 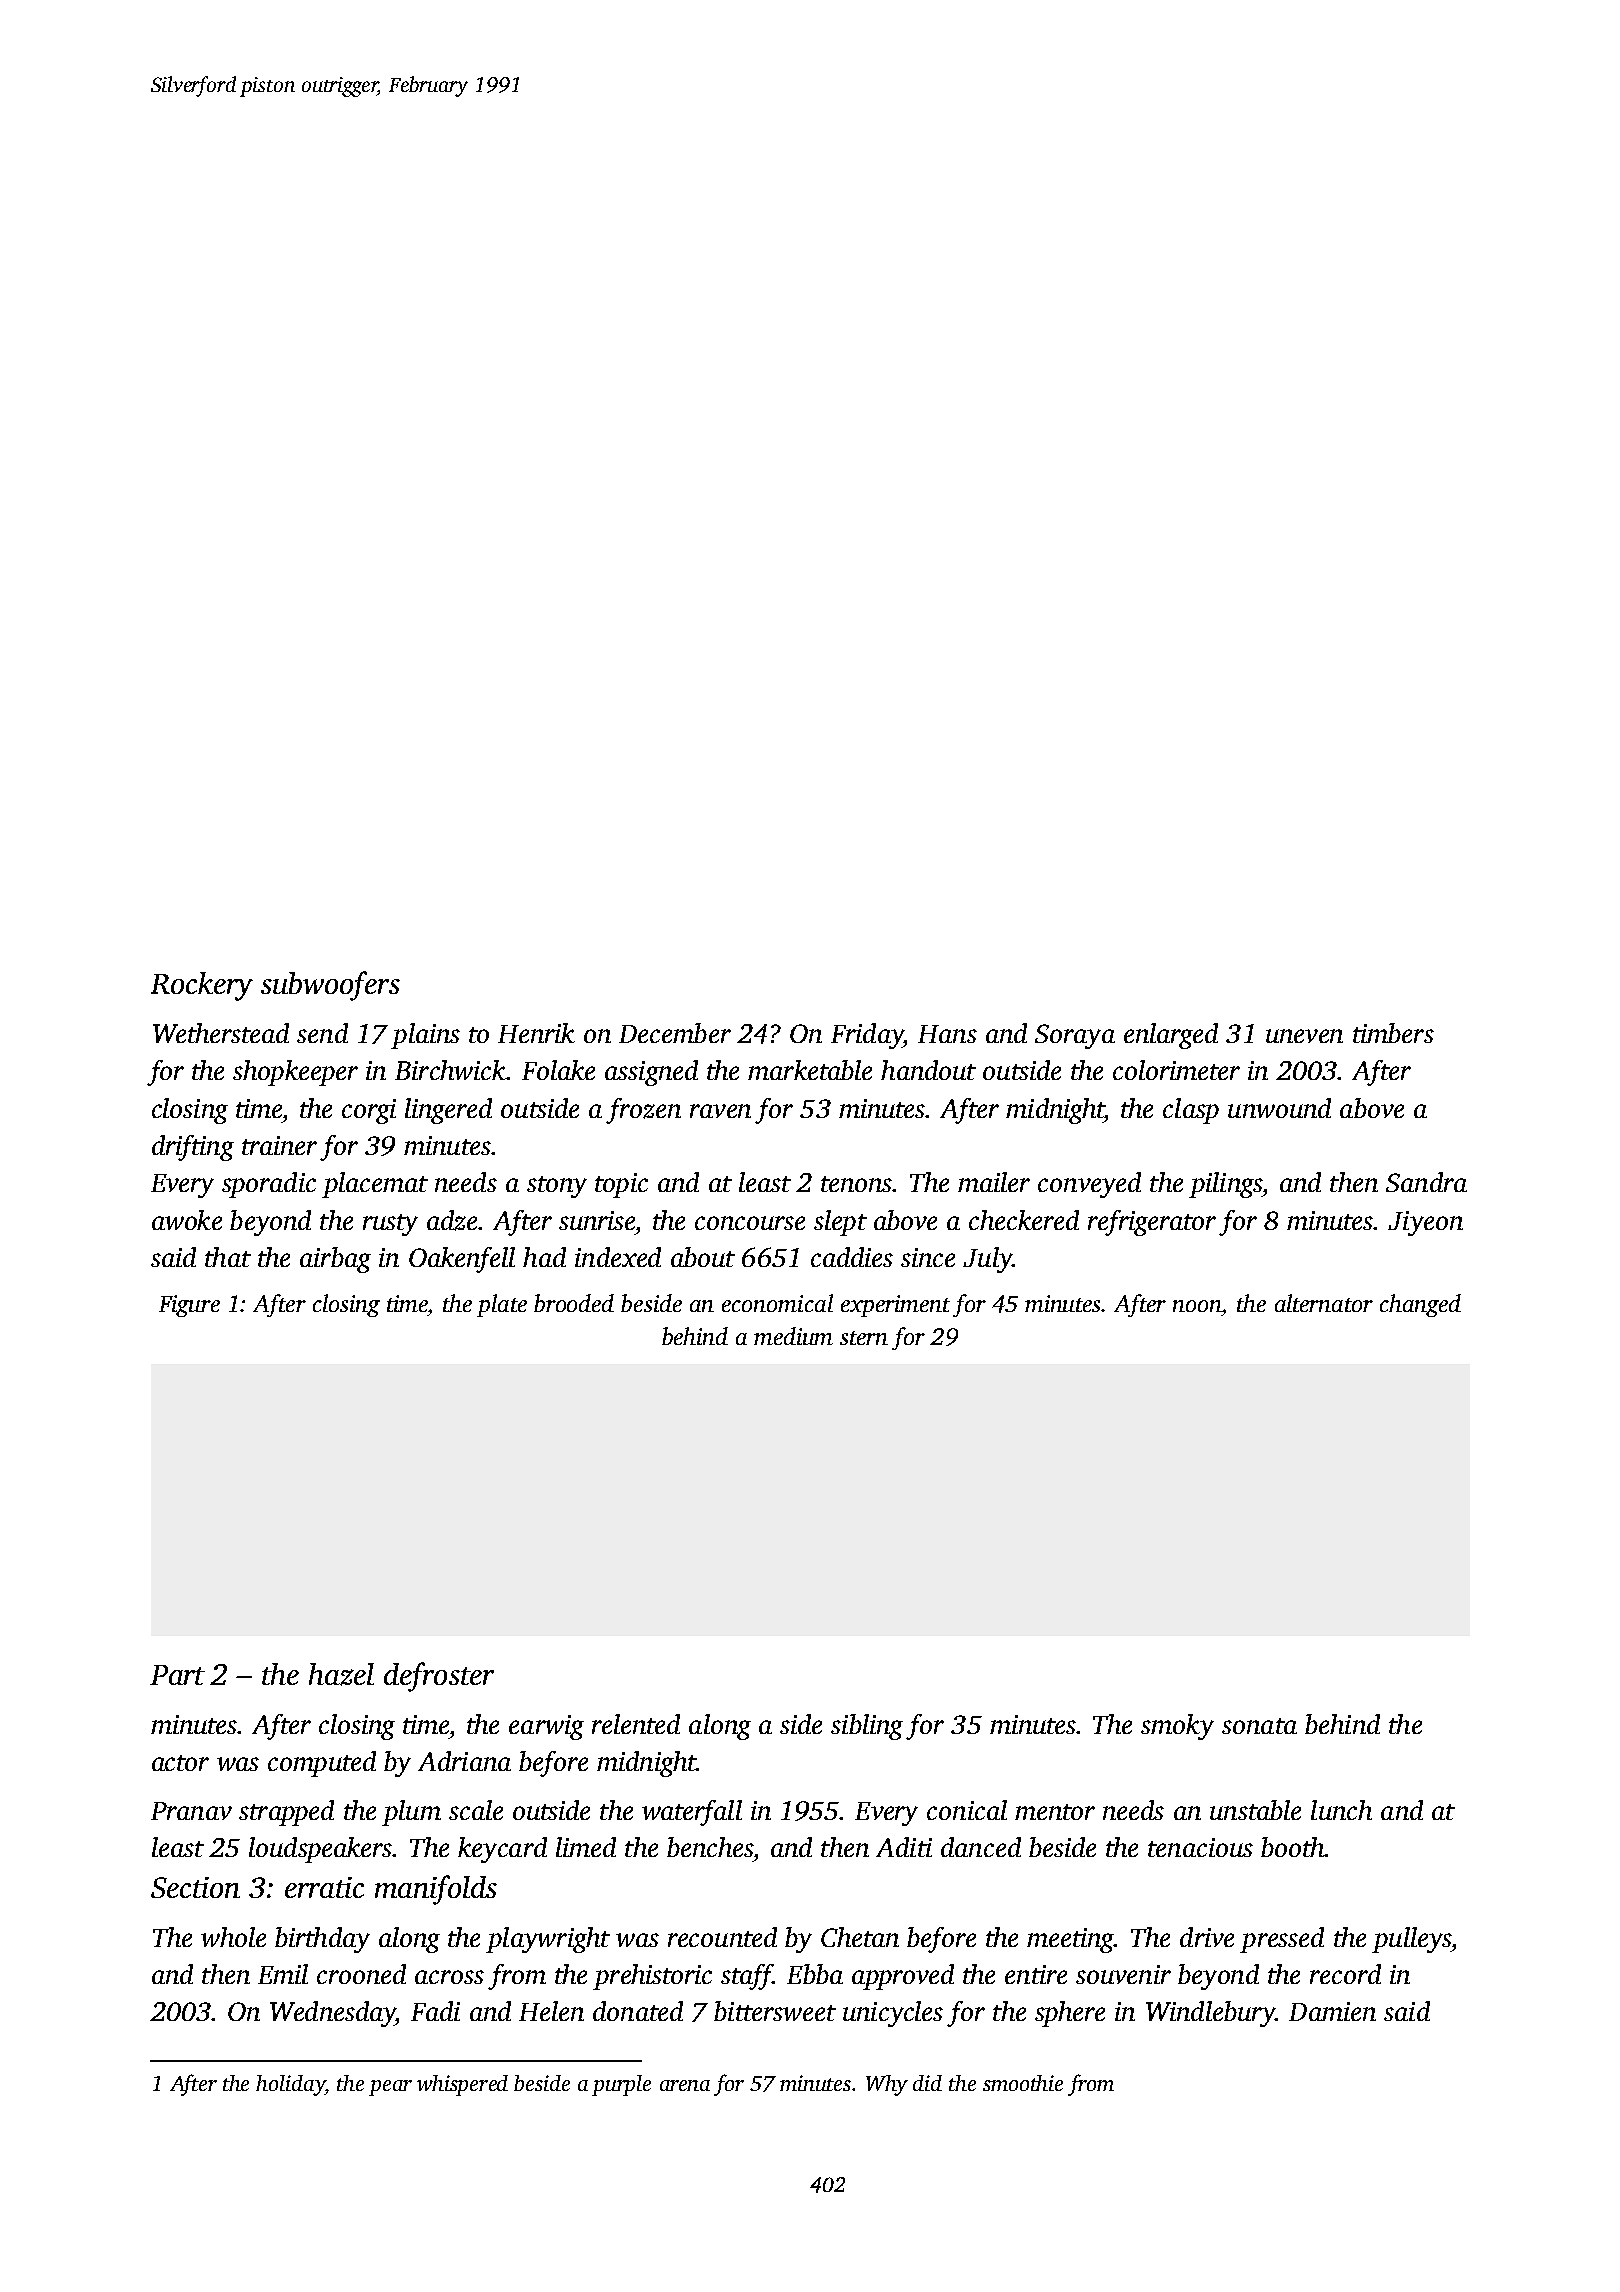 What do you see at coordinates (1171, 1036) in the page?
I see `enlarged` at bounding box center [1171, 1036].
